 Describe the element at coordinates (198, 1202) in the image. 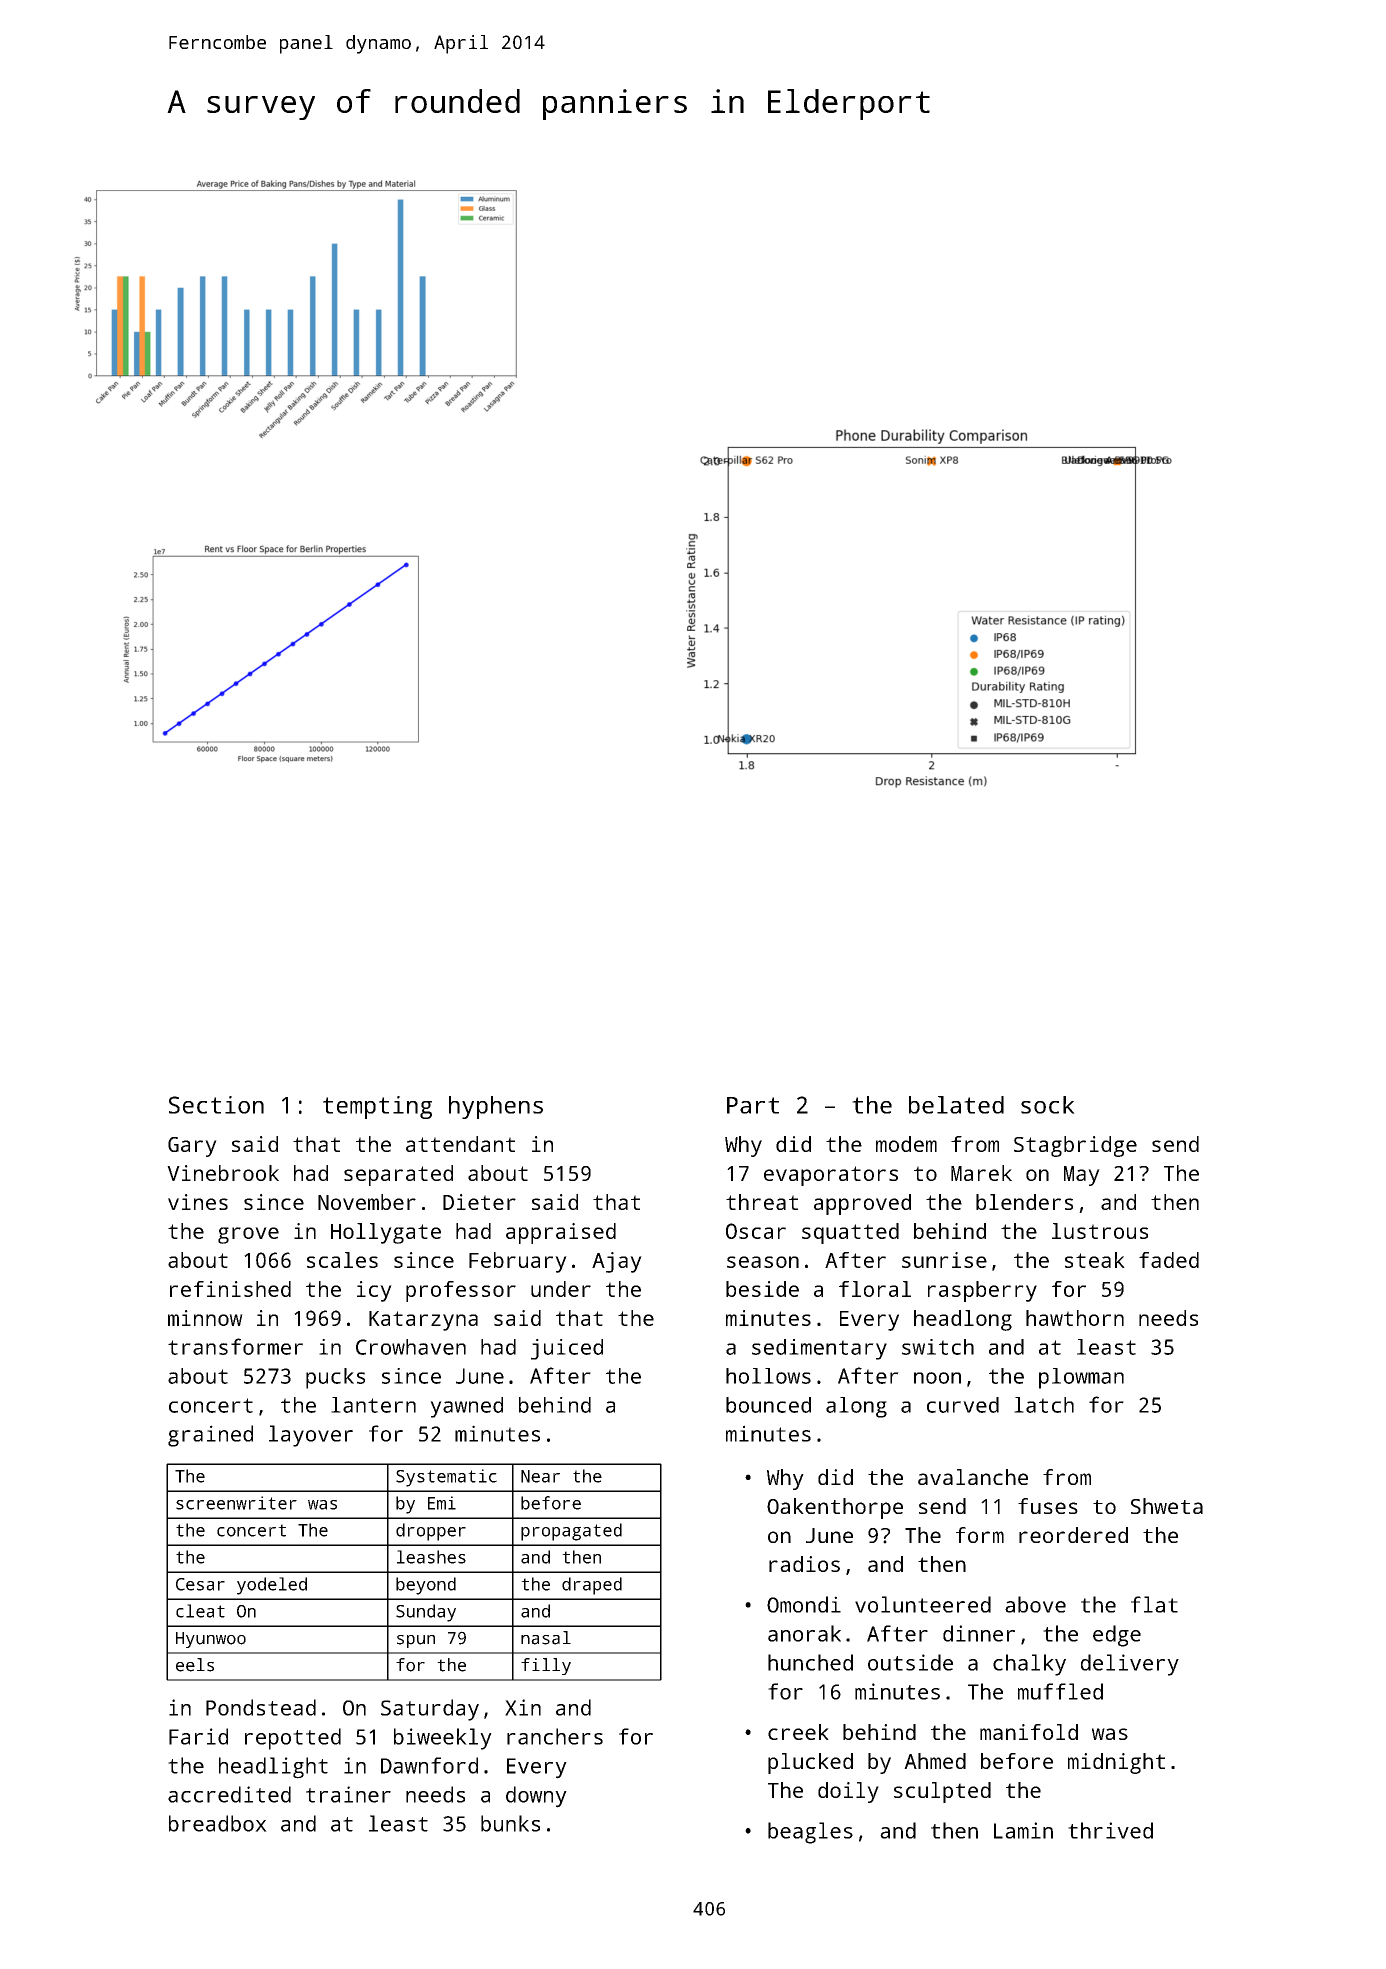

I see `vines` at that location.
